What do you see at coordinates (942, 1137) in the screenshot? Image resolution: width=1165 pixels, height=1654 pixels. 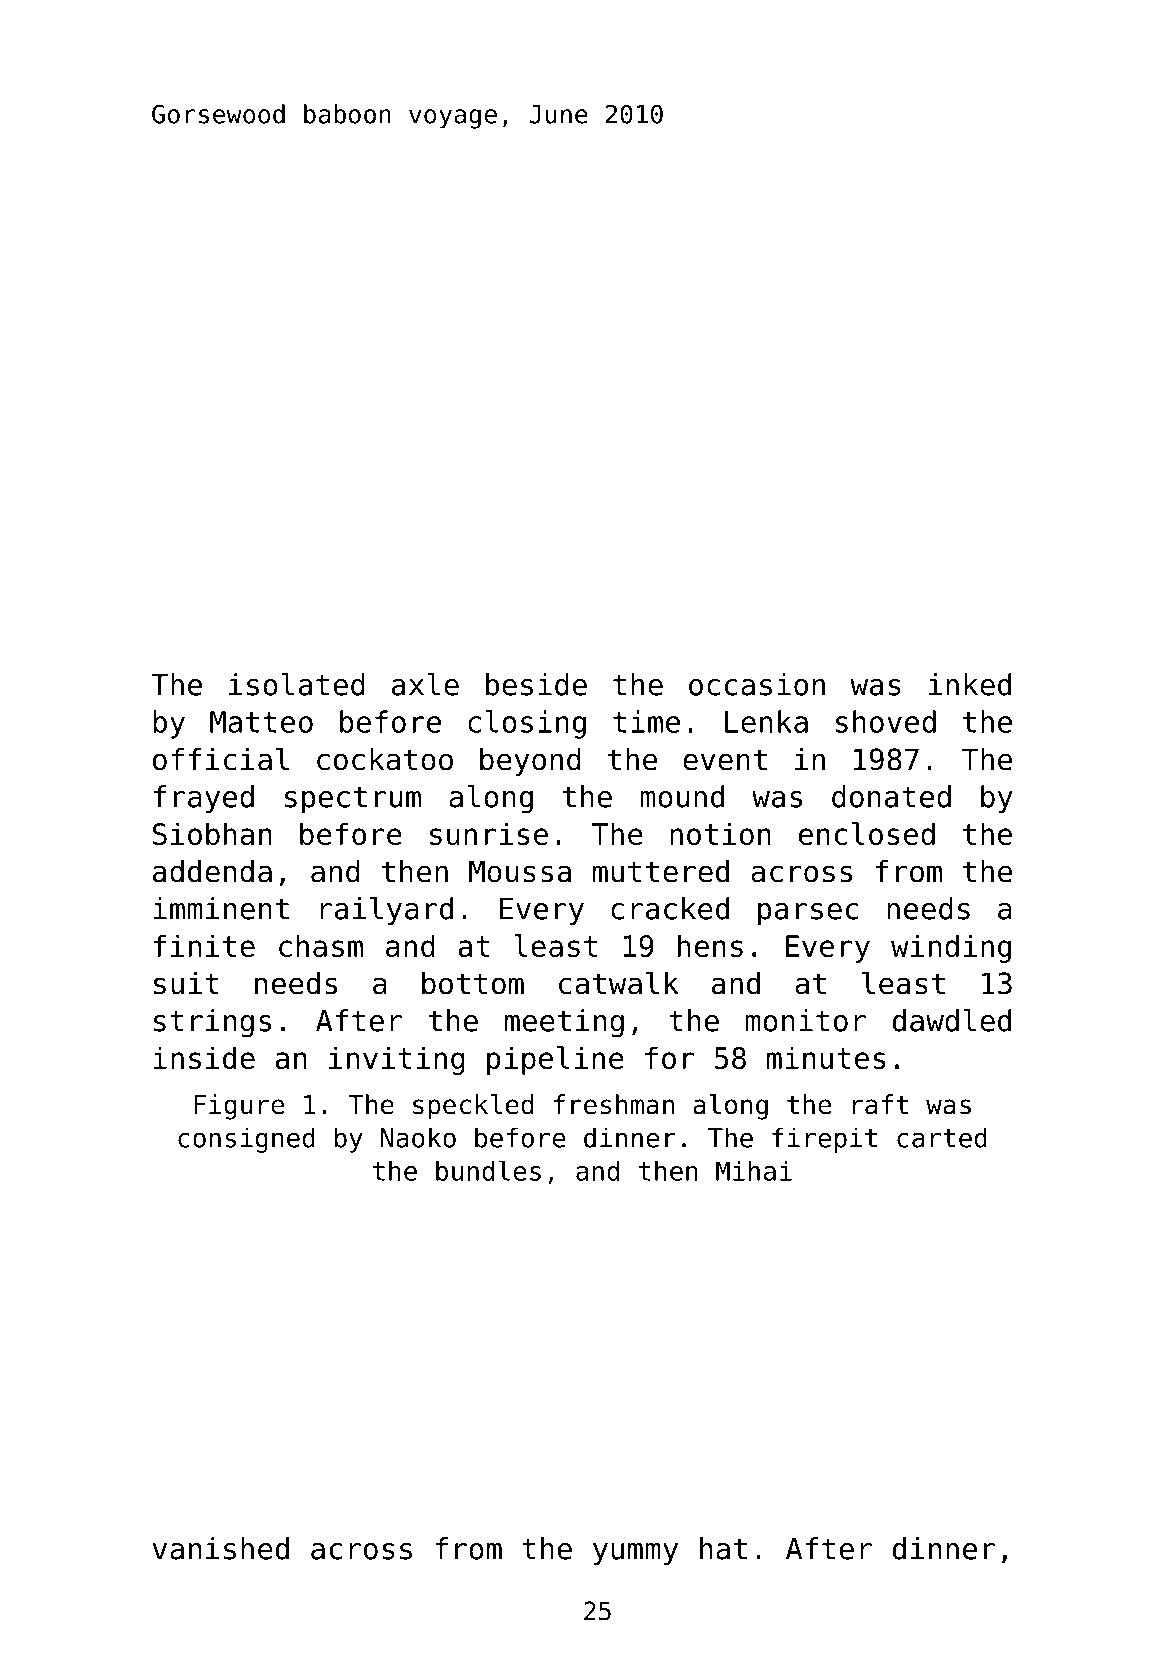 I see `carted` at bounding box center [942, 1137].
